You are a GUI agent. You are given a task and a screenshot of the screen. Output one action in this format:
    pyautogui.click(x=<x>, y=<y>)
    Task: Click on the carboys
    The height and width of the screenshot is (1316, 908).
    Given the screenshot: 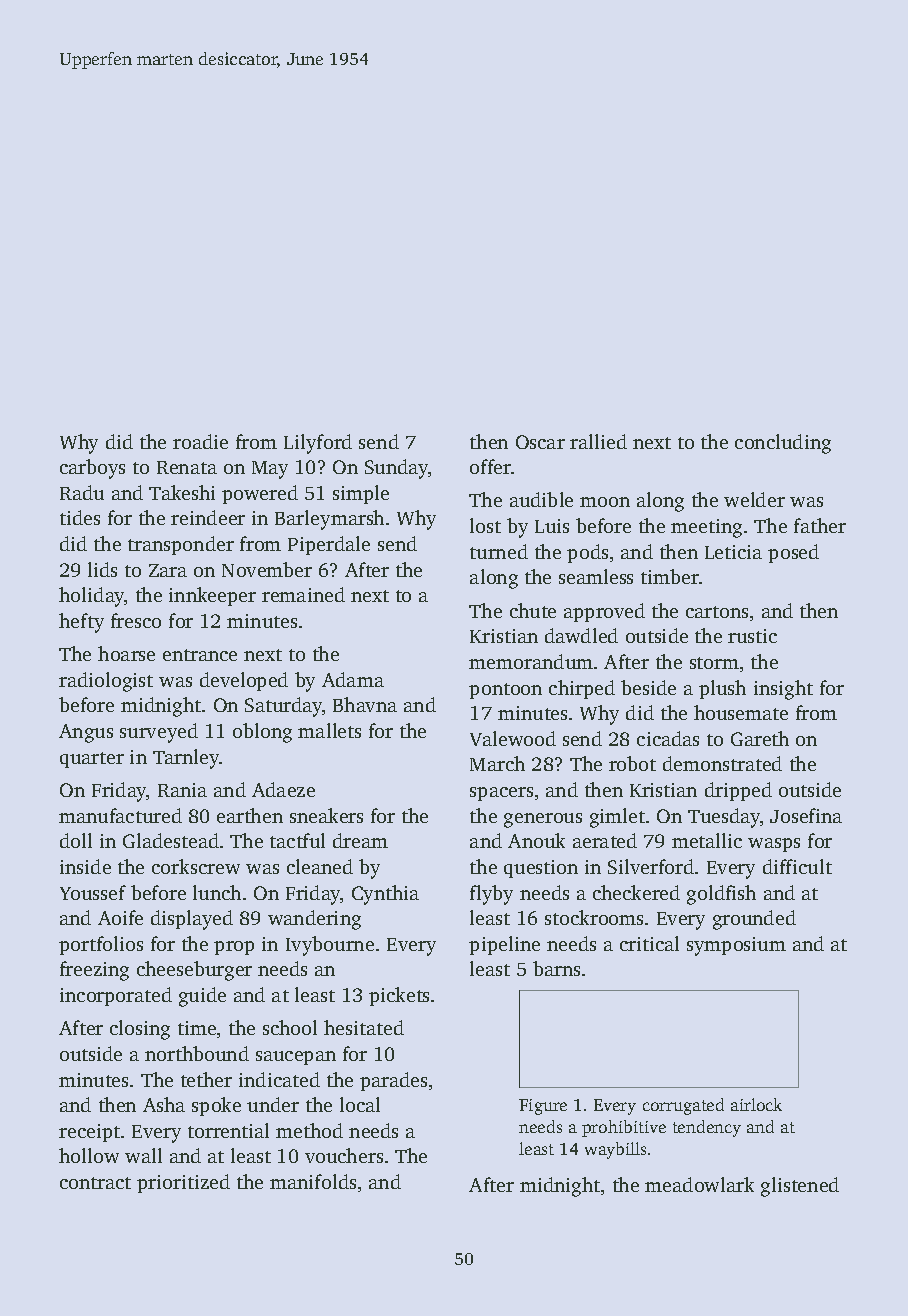 What is the action you would take?
    pyautogui.click(x=92, y=469)
